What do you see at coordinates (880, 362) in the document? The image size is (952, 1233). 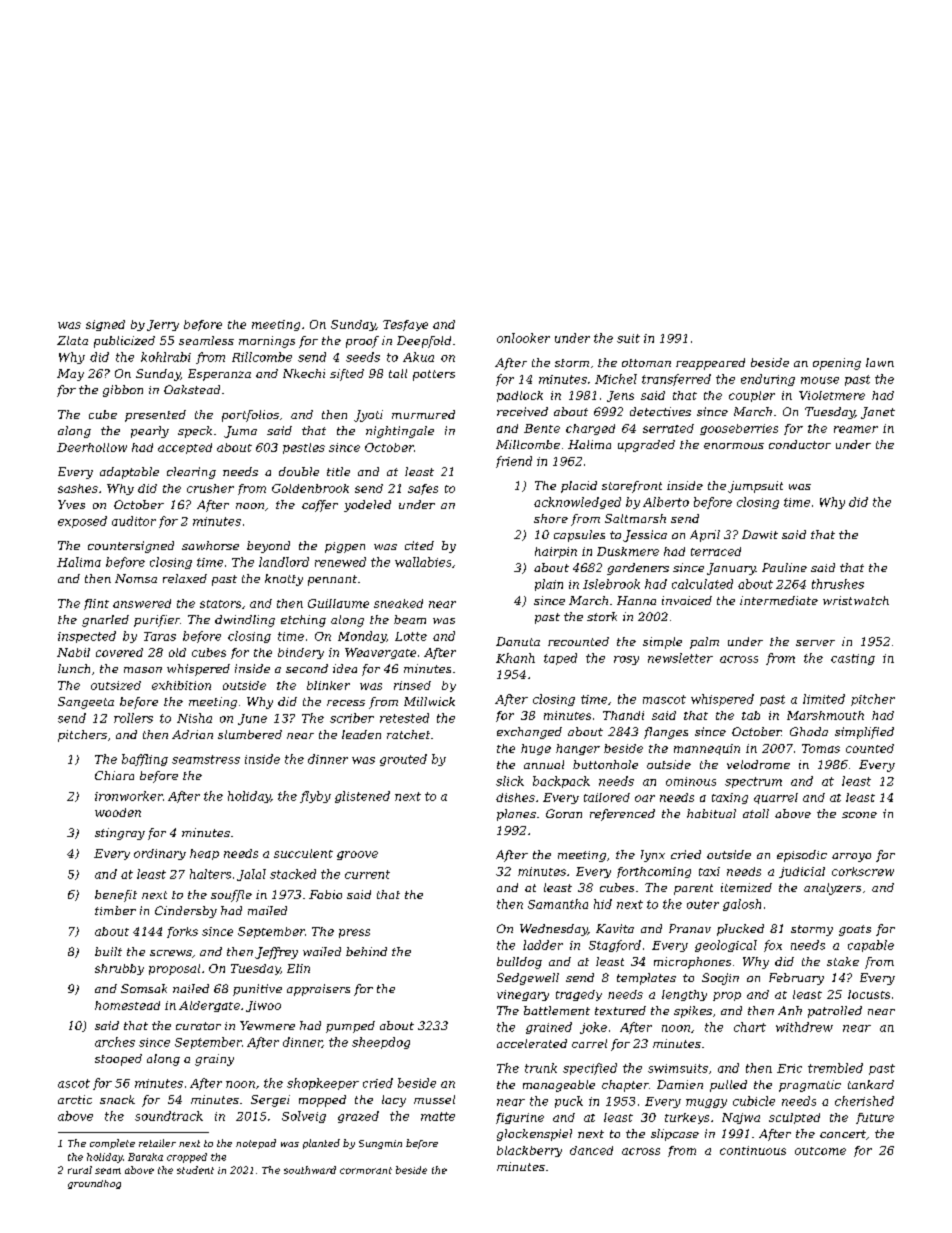 I see `lawn` at bounding box center [880, 362].
